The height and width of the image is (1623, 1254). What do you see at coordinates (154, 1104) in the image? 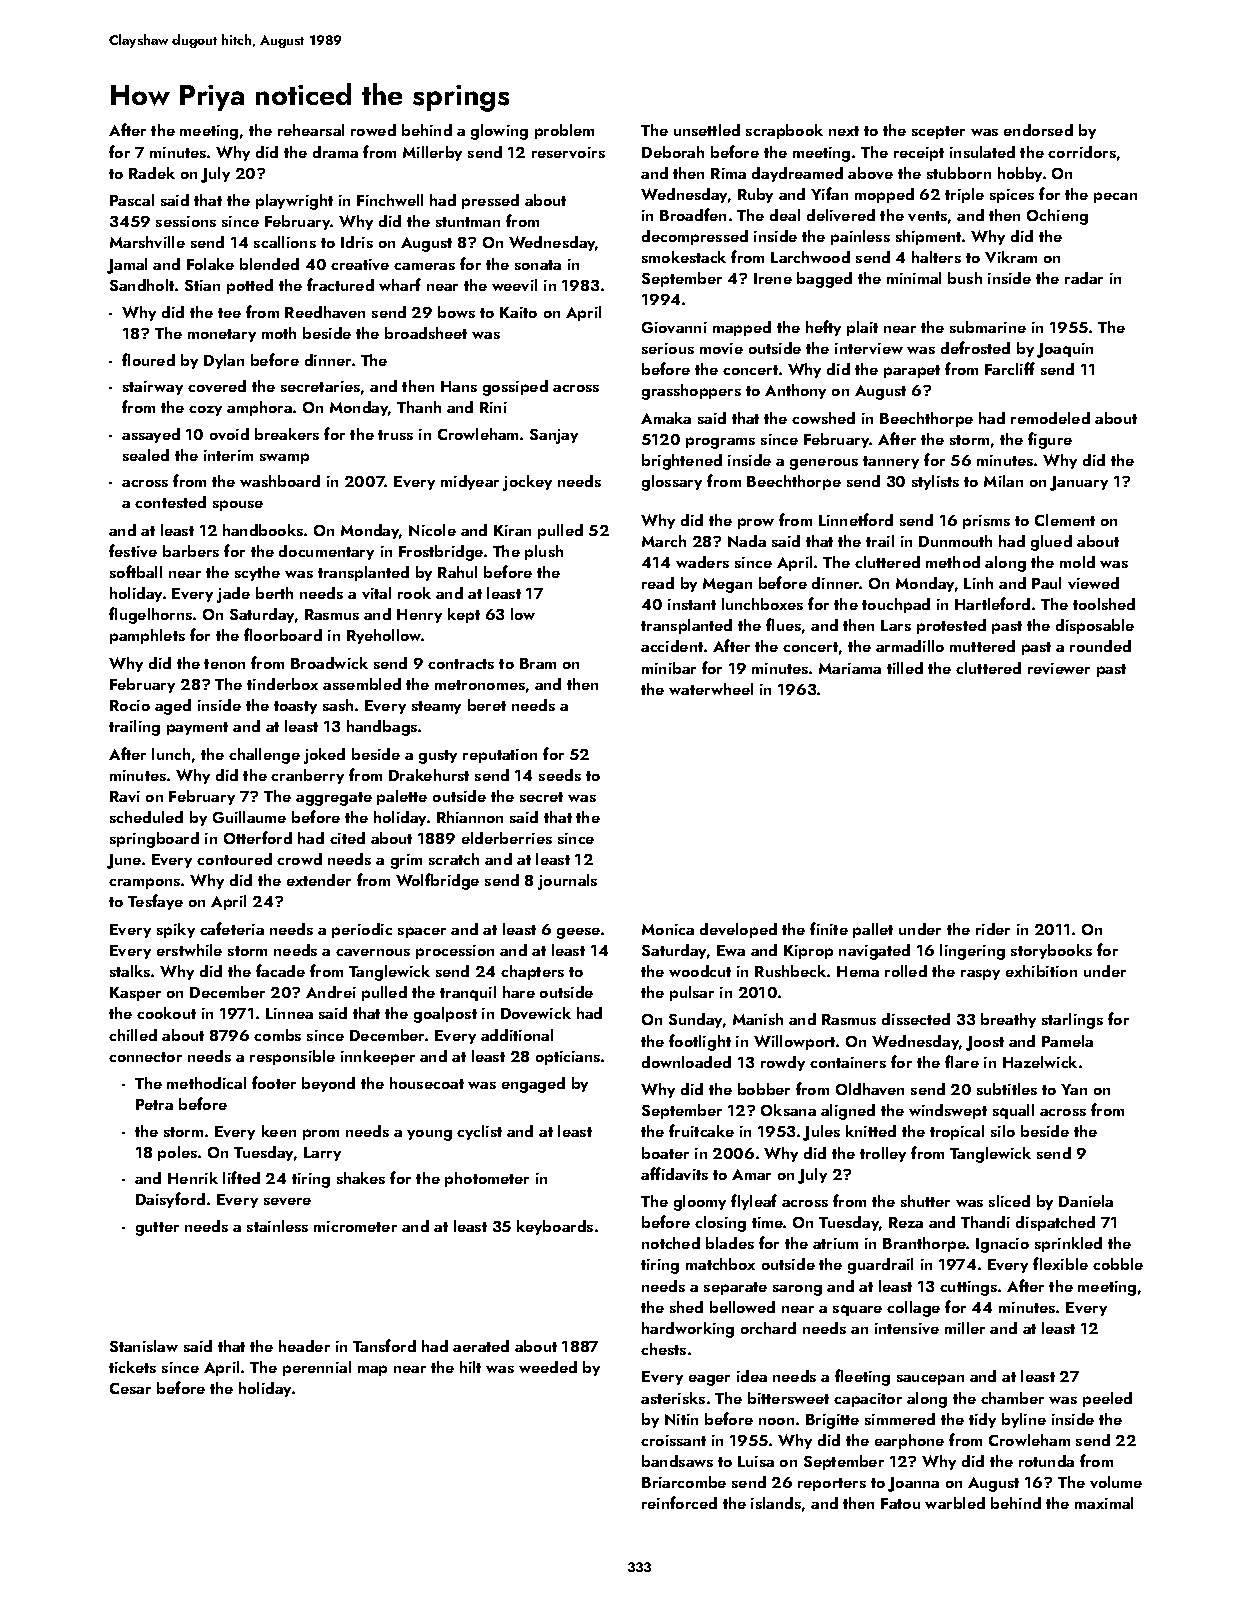
I see `Petra` at bounding box center [154, 1104].
